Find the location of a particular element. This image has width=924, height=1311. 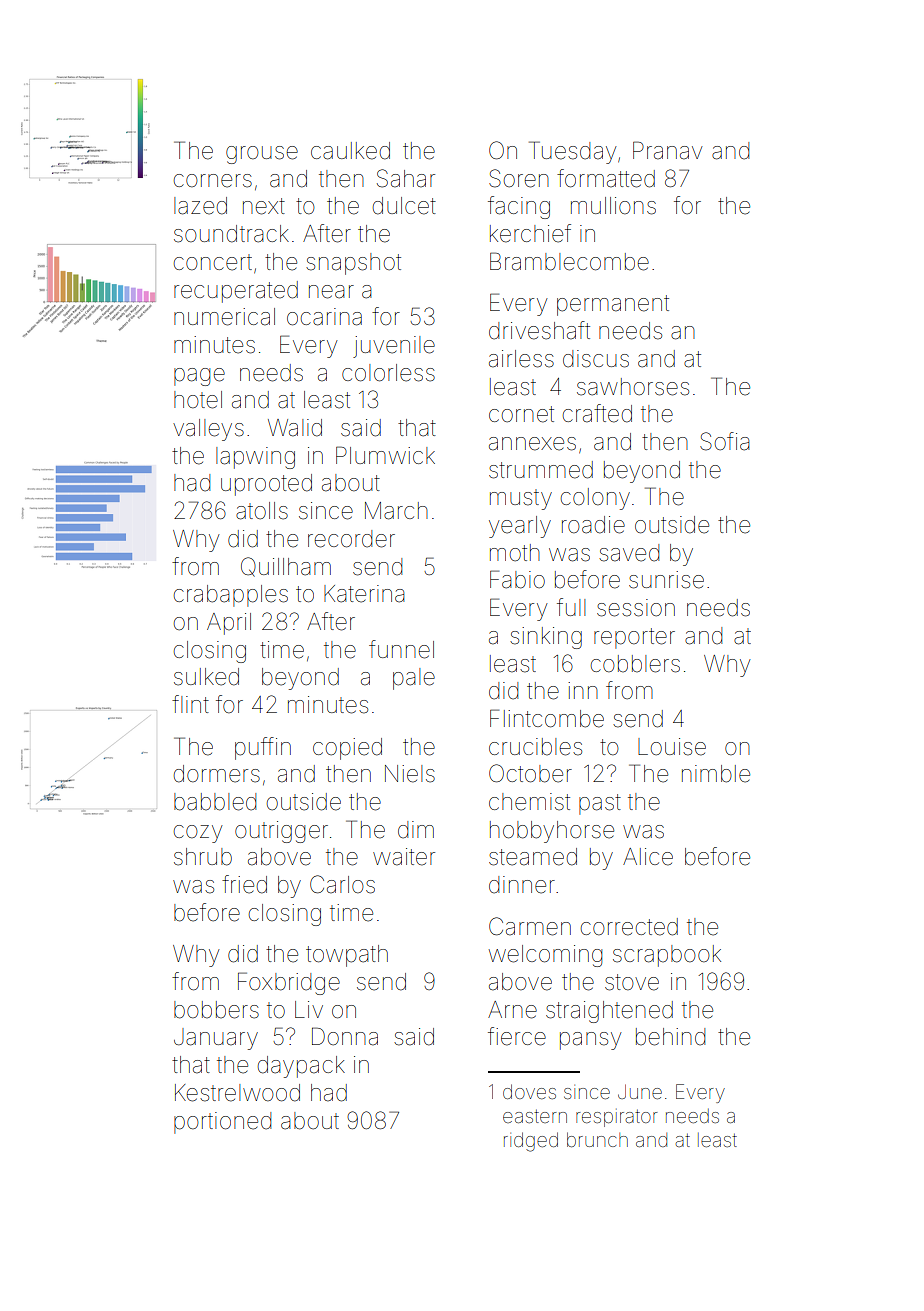

mullions is located at coordinates (613, 206).
